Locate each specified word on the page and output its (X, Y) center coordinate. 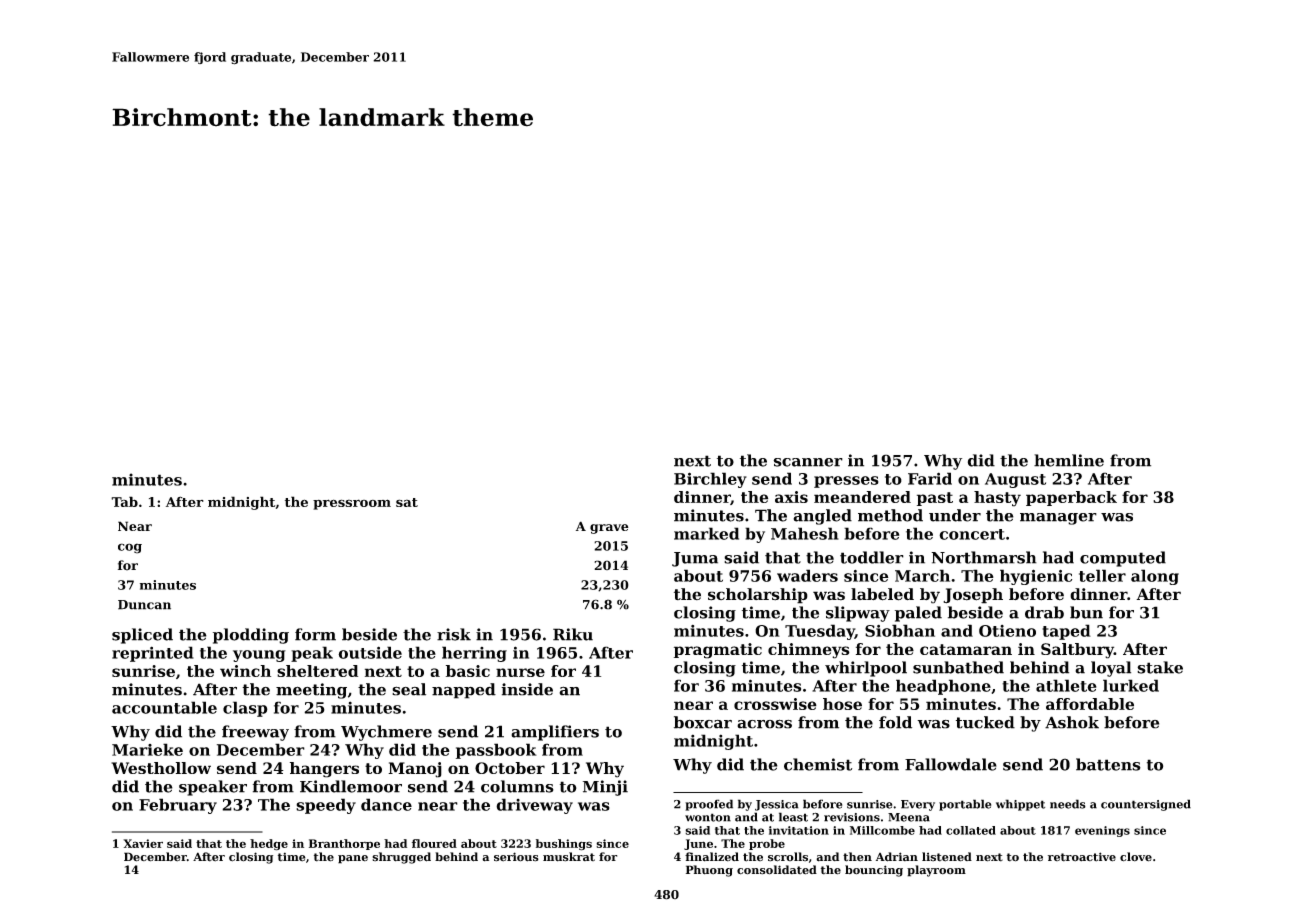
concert (972, 534)
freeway (255, 733)
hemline (1069, 460)
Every (918, 805)
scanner (808, 462)
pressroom (352, 504)
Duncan (144, 605)
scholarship (758, 596)
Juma (695, 559)
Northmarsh (984, 557)
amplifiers (555, 733)
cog (130, 548)
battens (1108, 764)
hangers (324, 770)
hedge (269, 845)
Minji (605, 788)
